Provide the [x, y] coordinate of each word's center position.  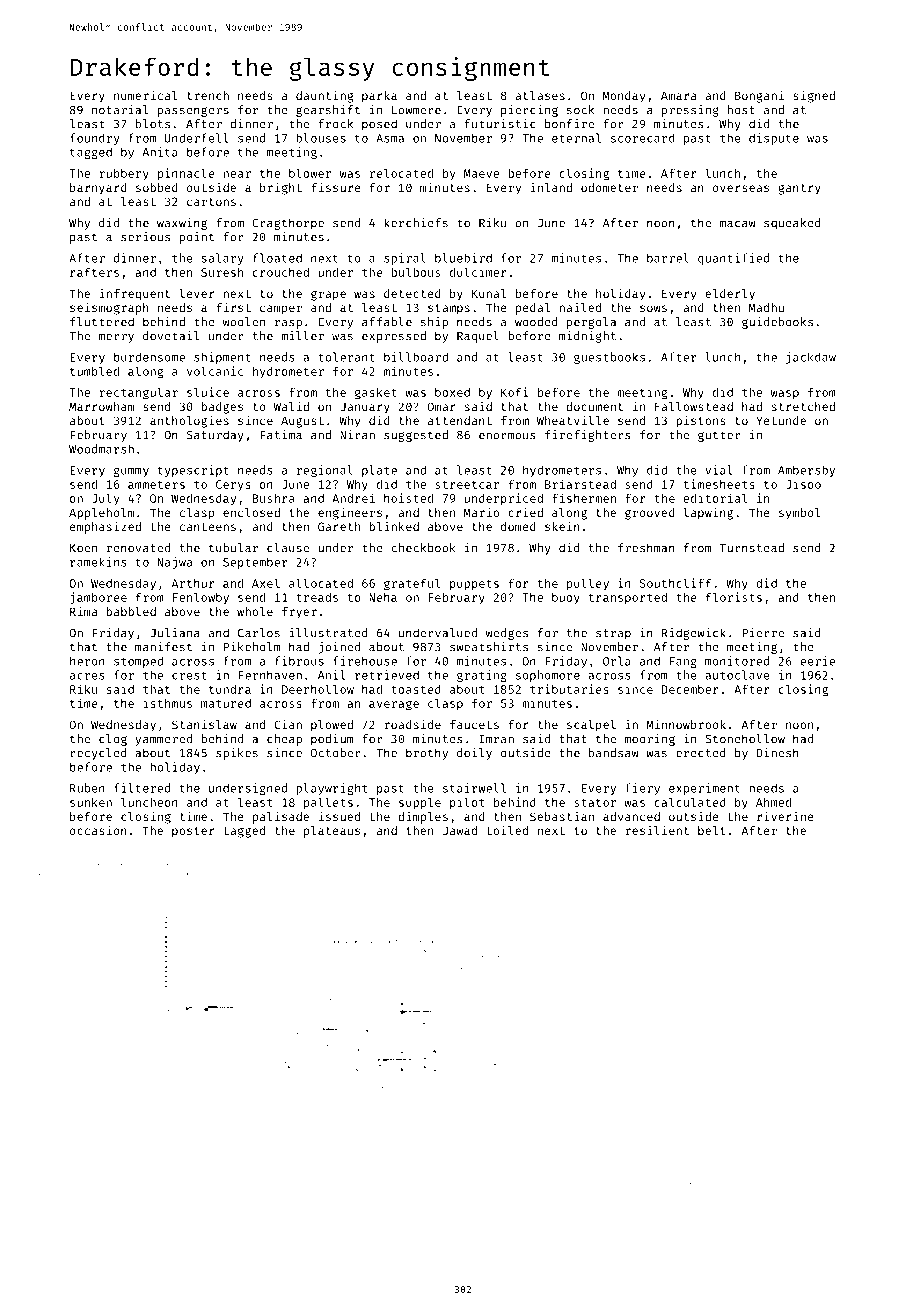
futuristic [500, 124]
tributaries [569, 689]
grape [328, 296]
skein [562, 526]
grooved [650, 514]
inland [551, 187]
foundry [95, 139]
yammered [163, 740]
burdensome [149, 357]
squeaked [792, 224]
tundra [230, 689]
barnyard [98, 189]
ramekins [98, 562]
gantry [800, 189]
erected [701, 753]
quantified [733, 259]
